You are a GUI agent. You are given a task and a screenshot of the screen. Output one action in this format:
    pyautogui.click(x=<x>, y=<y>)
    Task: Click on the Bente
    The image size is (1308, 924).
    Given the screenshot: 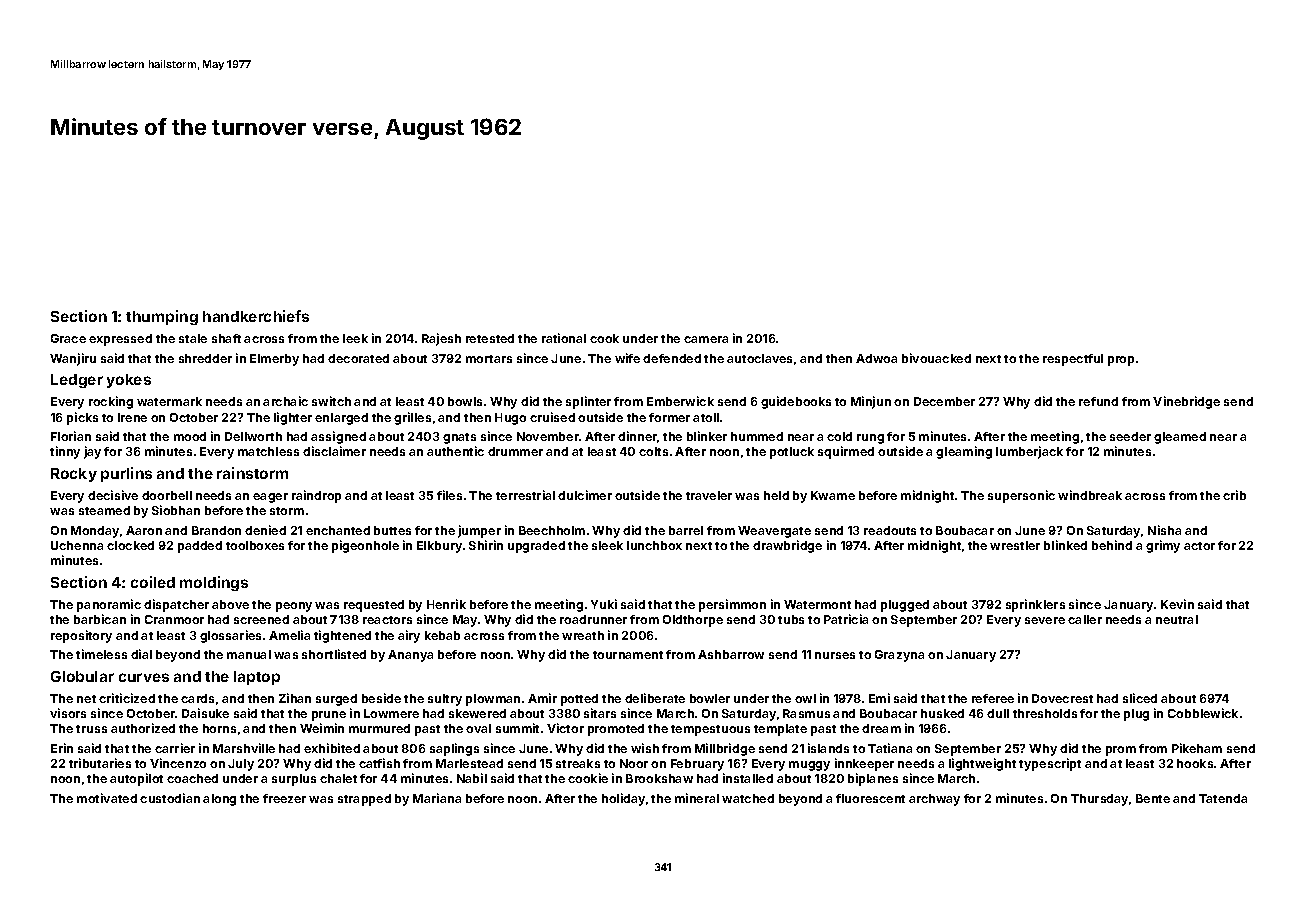 What is the action you would take?
    pyautogui.click(x=1153, y=798)
